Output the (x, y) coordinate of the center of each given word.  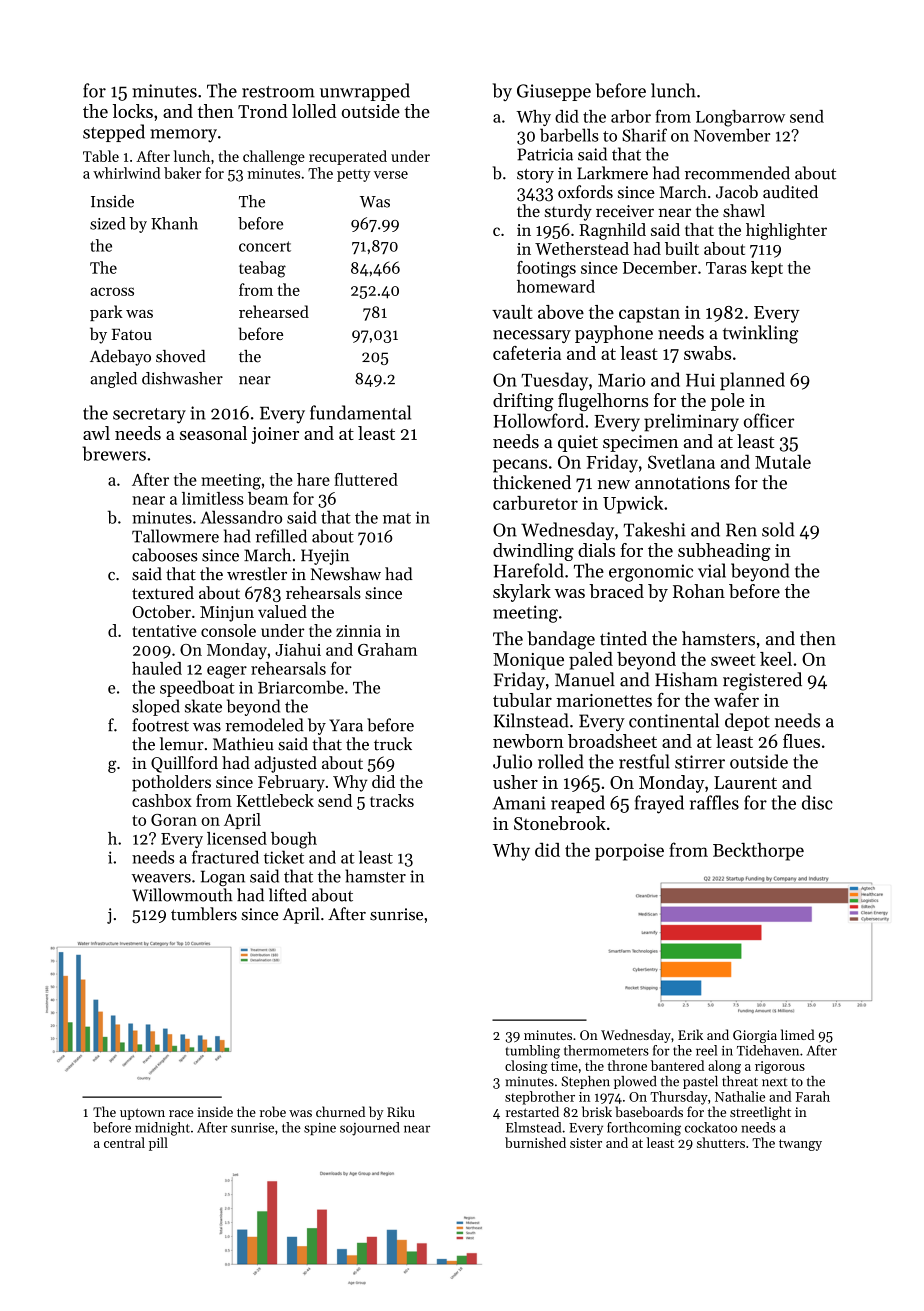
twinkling (760, 334)
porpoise (629, 852)
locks (133, 111)
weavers (161, 878)
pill (158, 1144)
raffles (714, 802)
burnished (535, 1142)
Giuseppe (554, 92)
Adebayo (120, 358)
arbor (631, 116)
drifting (523, 402)
